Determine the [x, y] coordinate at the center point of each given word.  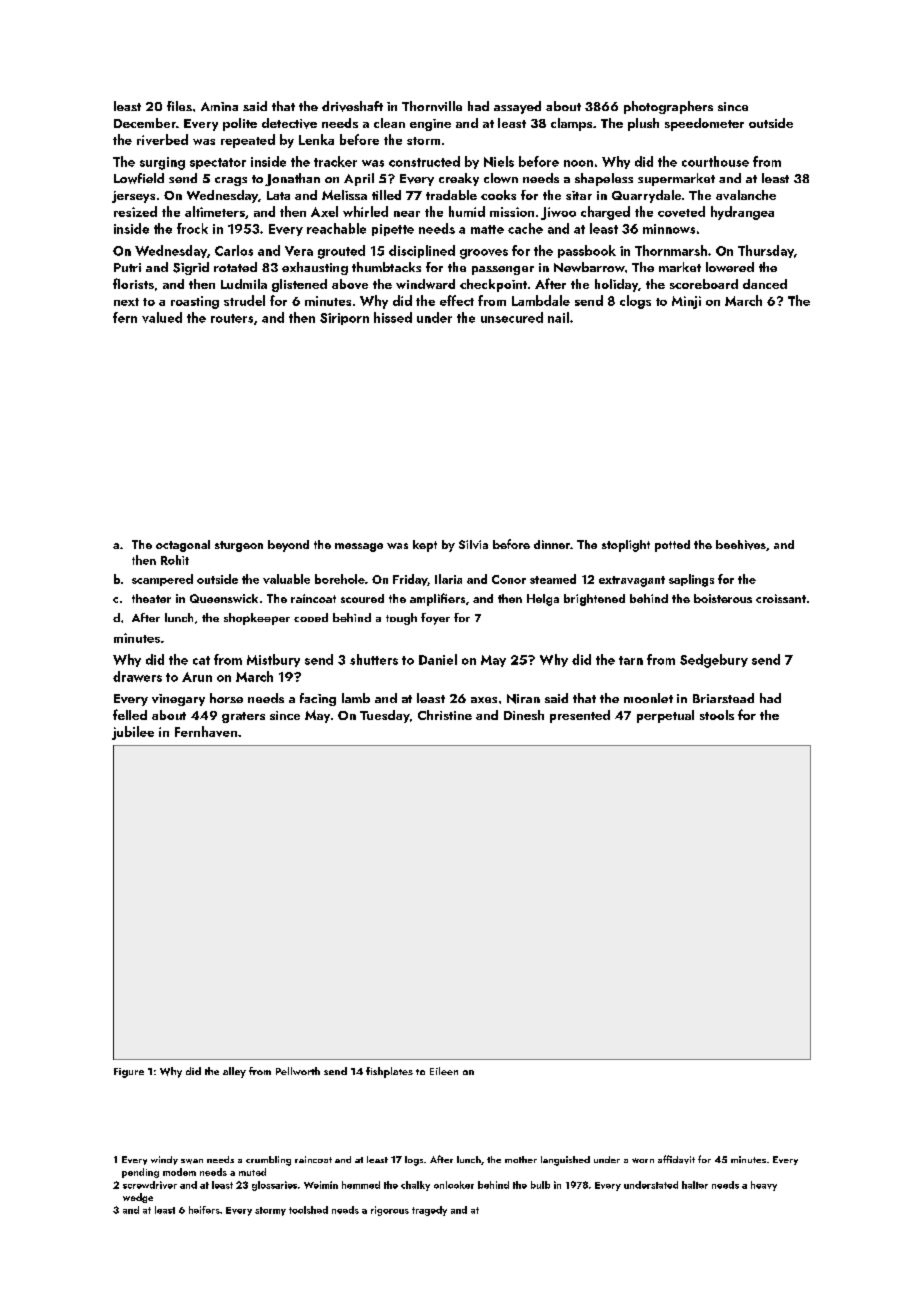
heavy [764, 1186]
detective [289, 123]
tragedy [429, 1211]
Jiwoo [558, 213]
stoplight [626, 546]
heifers [204, 1210]
